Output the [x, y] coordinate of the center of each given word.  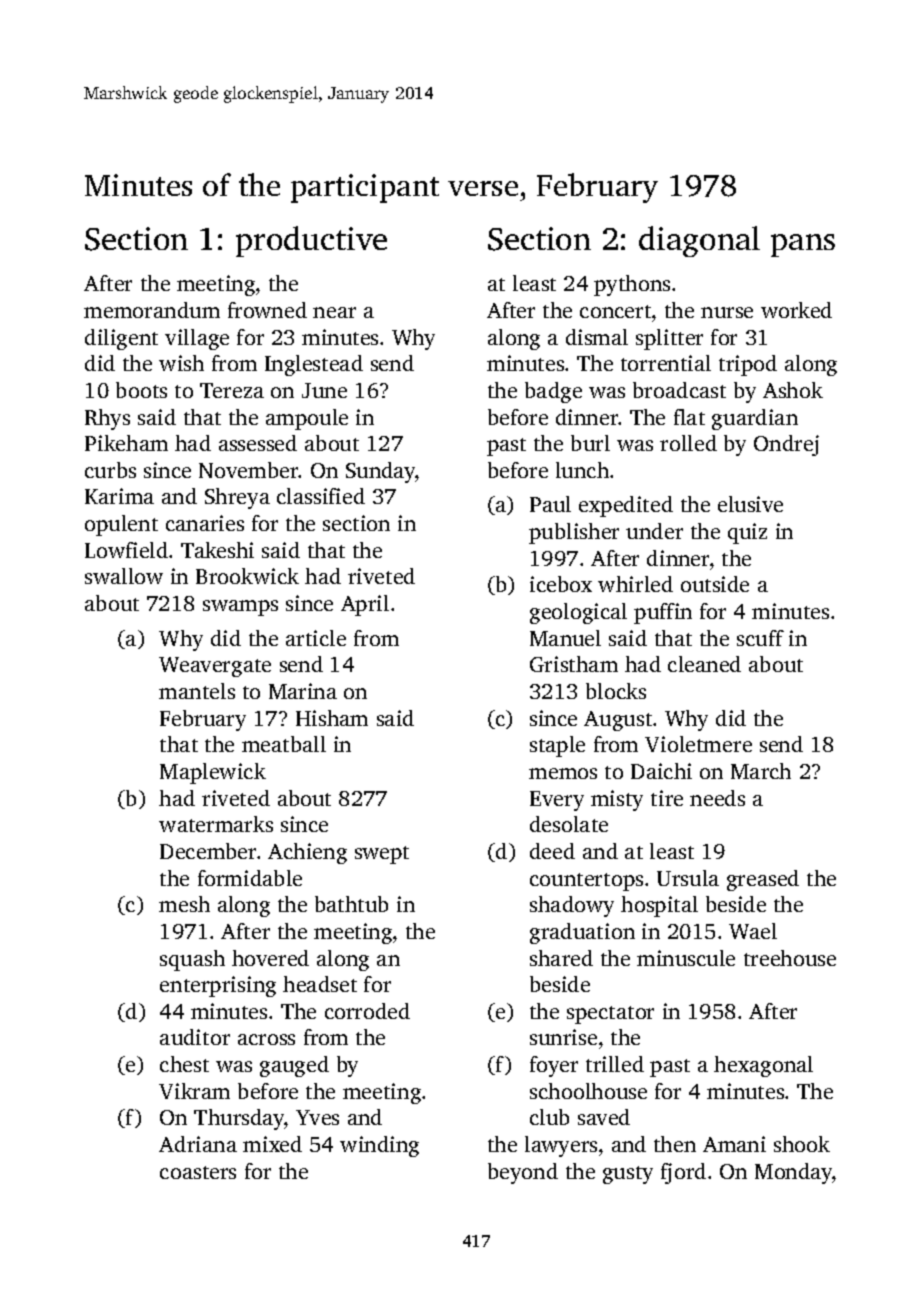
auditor [195, 1037]
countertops [586, 882]
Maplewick [213, 773]
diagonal [699, 241]
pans [803, 245]
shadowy [572, 906]
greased [763, 880]
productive [311, 241]
